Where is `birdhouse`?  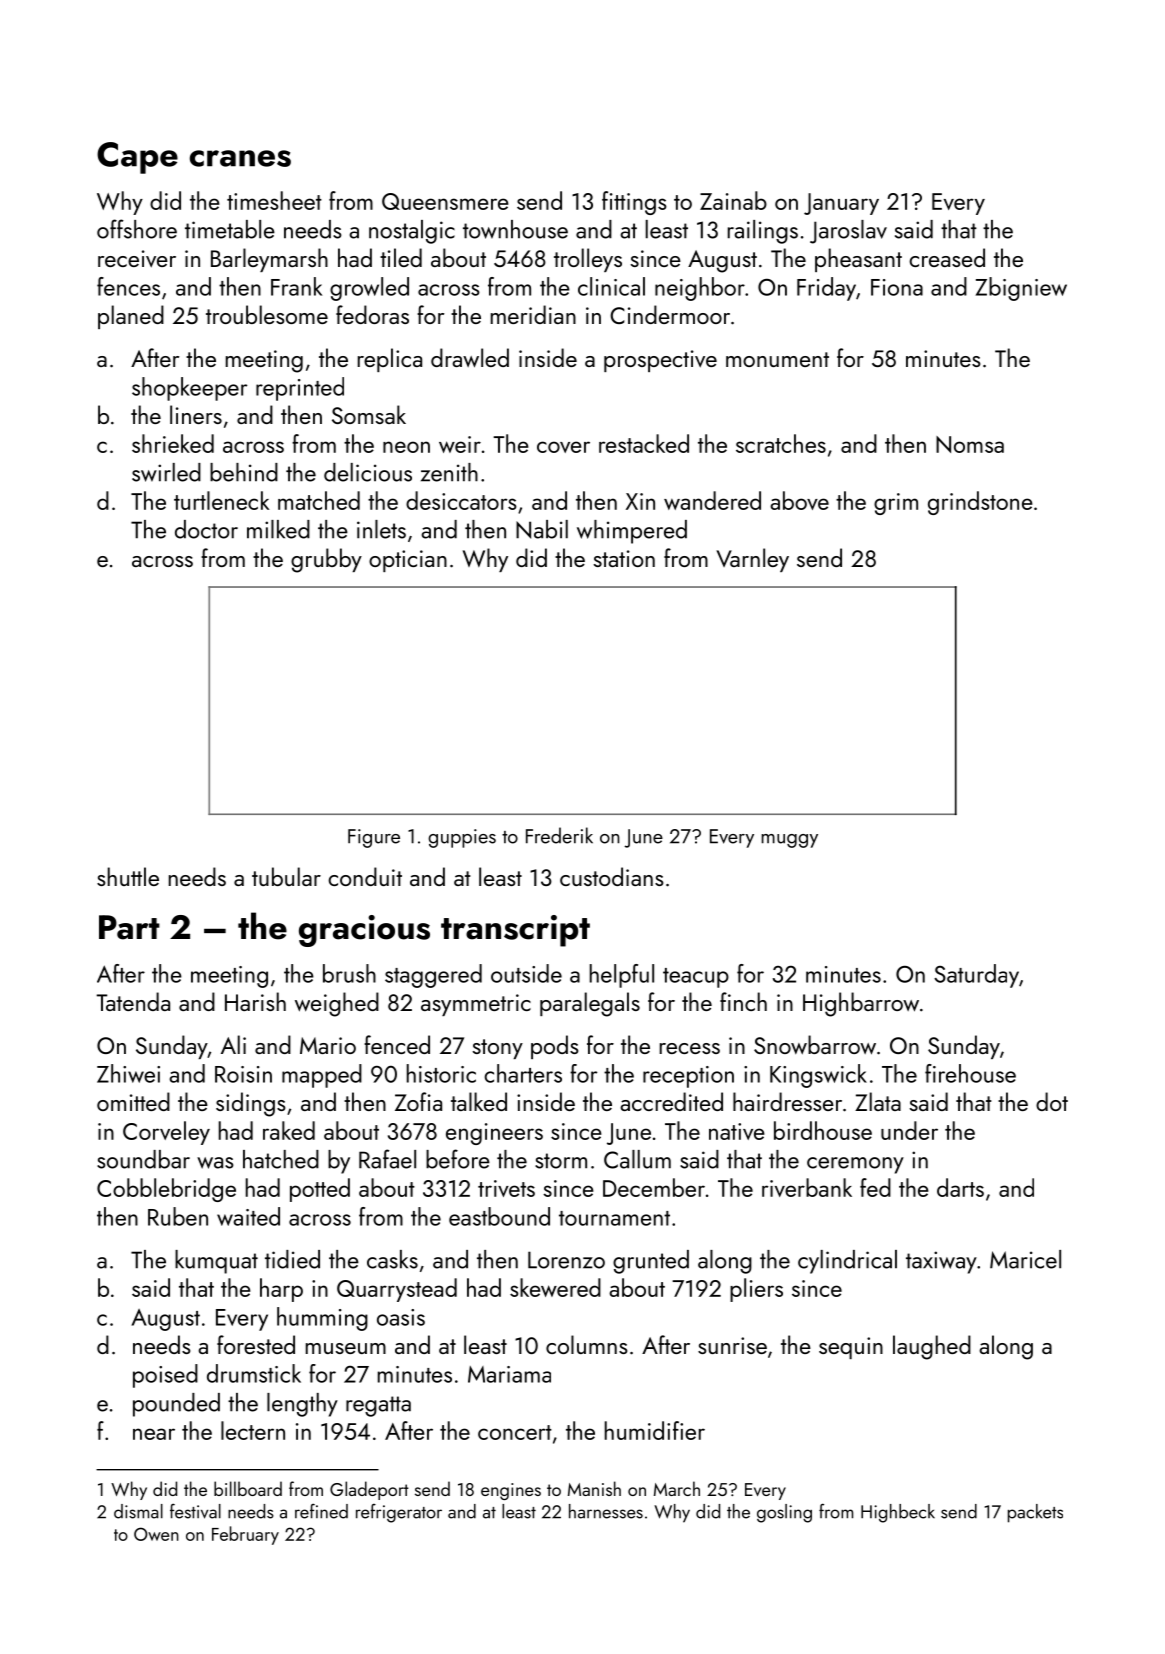
birdhouse is located at coordinates (823, 1130).
